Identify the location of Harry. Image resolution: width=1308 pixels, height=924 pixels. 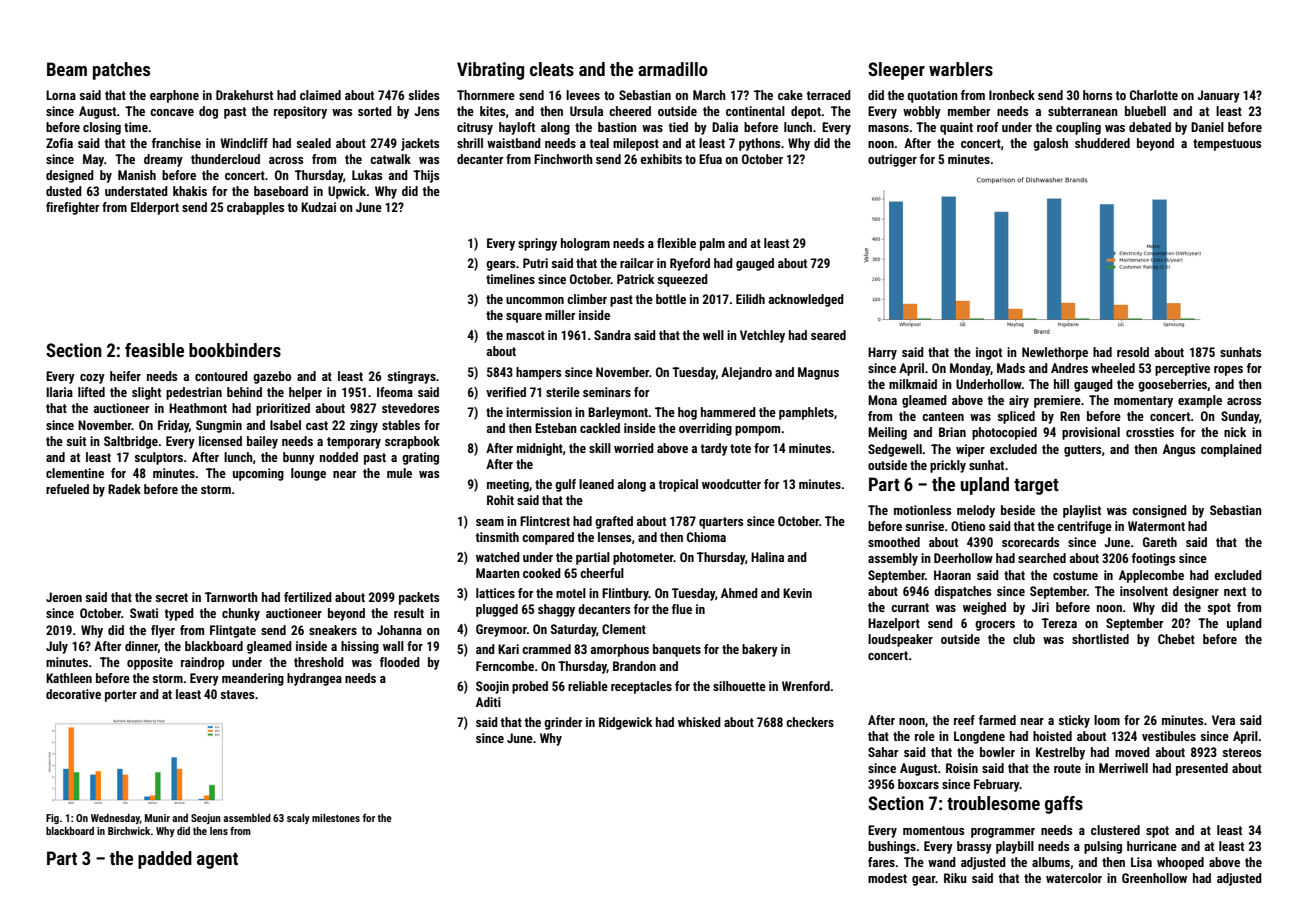
(882, 353).
